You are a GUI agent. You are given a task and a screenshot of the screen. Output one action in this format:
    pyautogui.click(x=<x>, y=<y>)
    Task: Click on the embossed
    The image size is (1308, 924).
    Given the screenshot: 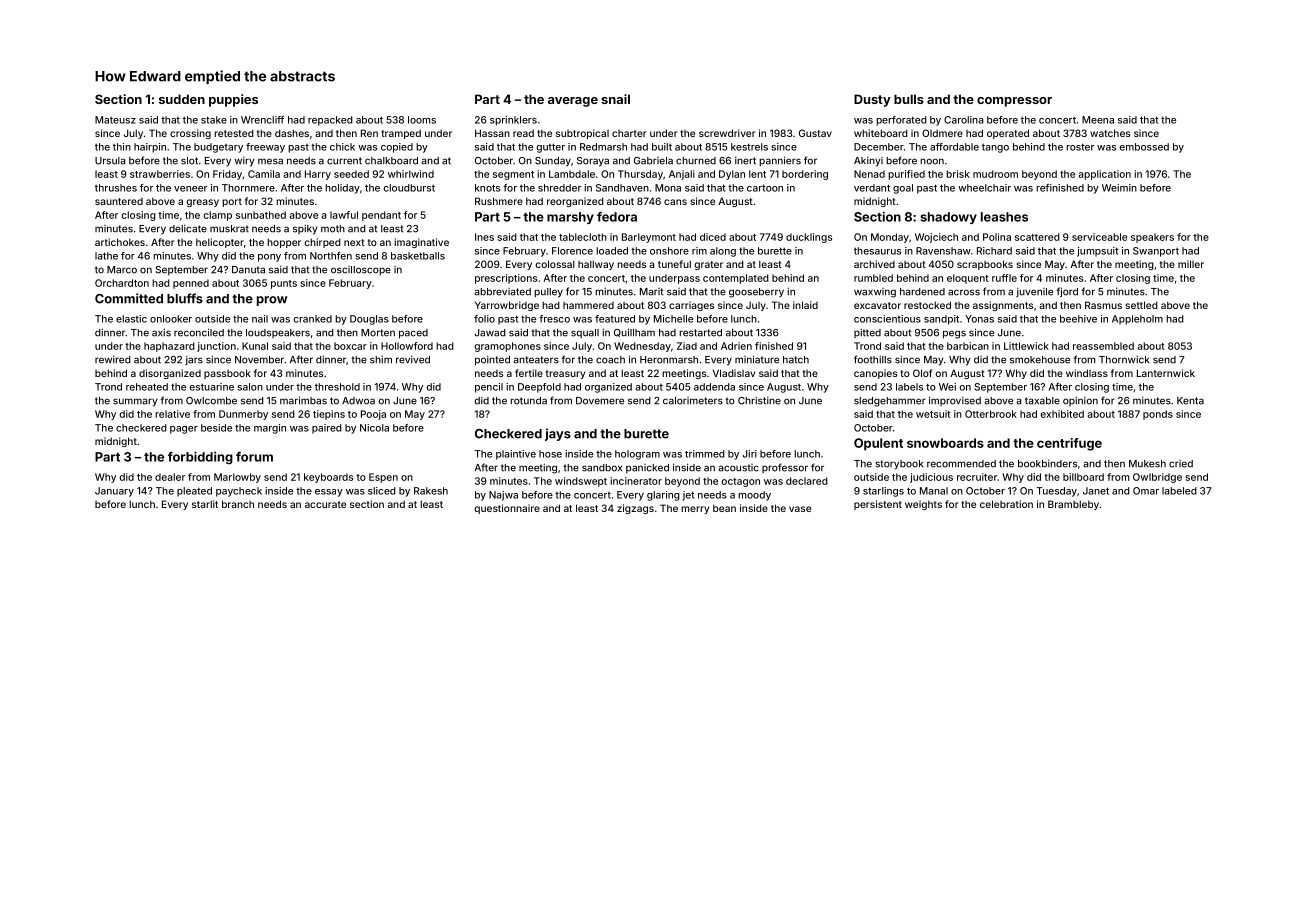 What is the action you would take?
    pyautogui.click(x=1144, y=147)
